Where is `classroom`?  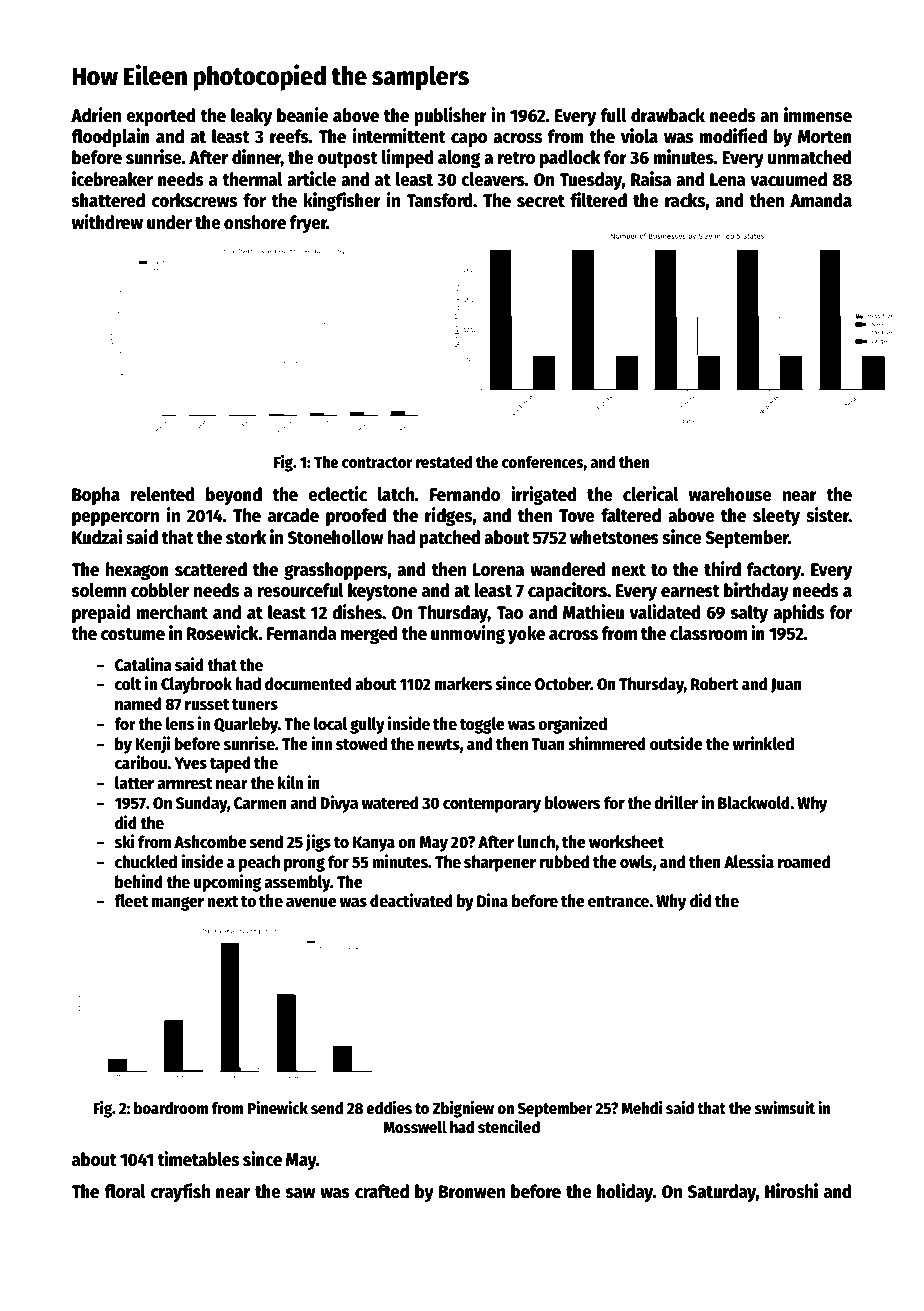 classroom is located at coordinates (708, 633).
